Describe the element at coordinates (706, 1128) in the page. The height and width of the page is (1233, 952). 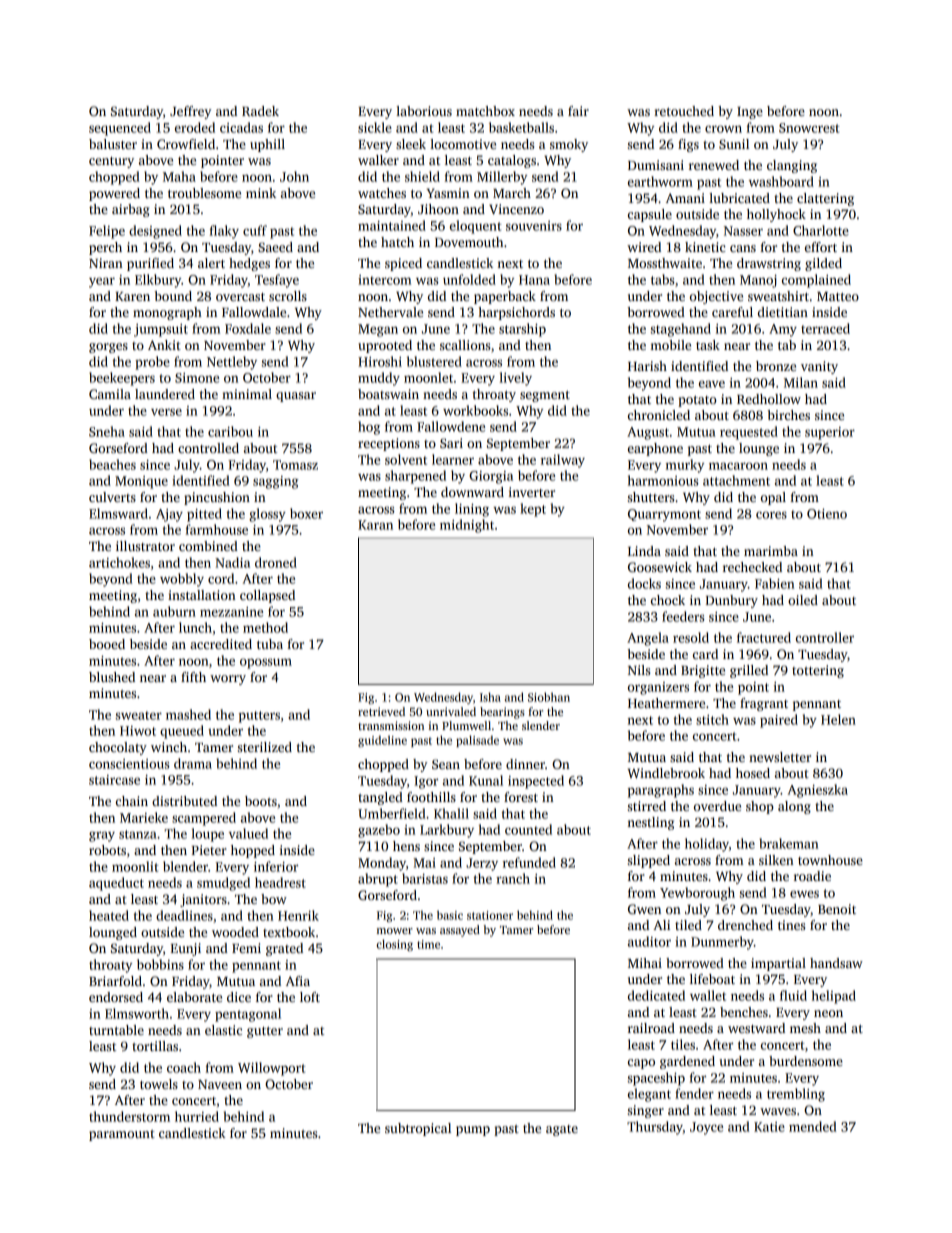
I see `Joyce` at that location.
